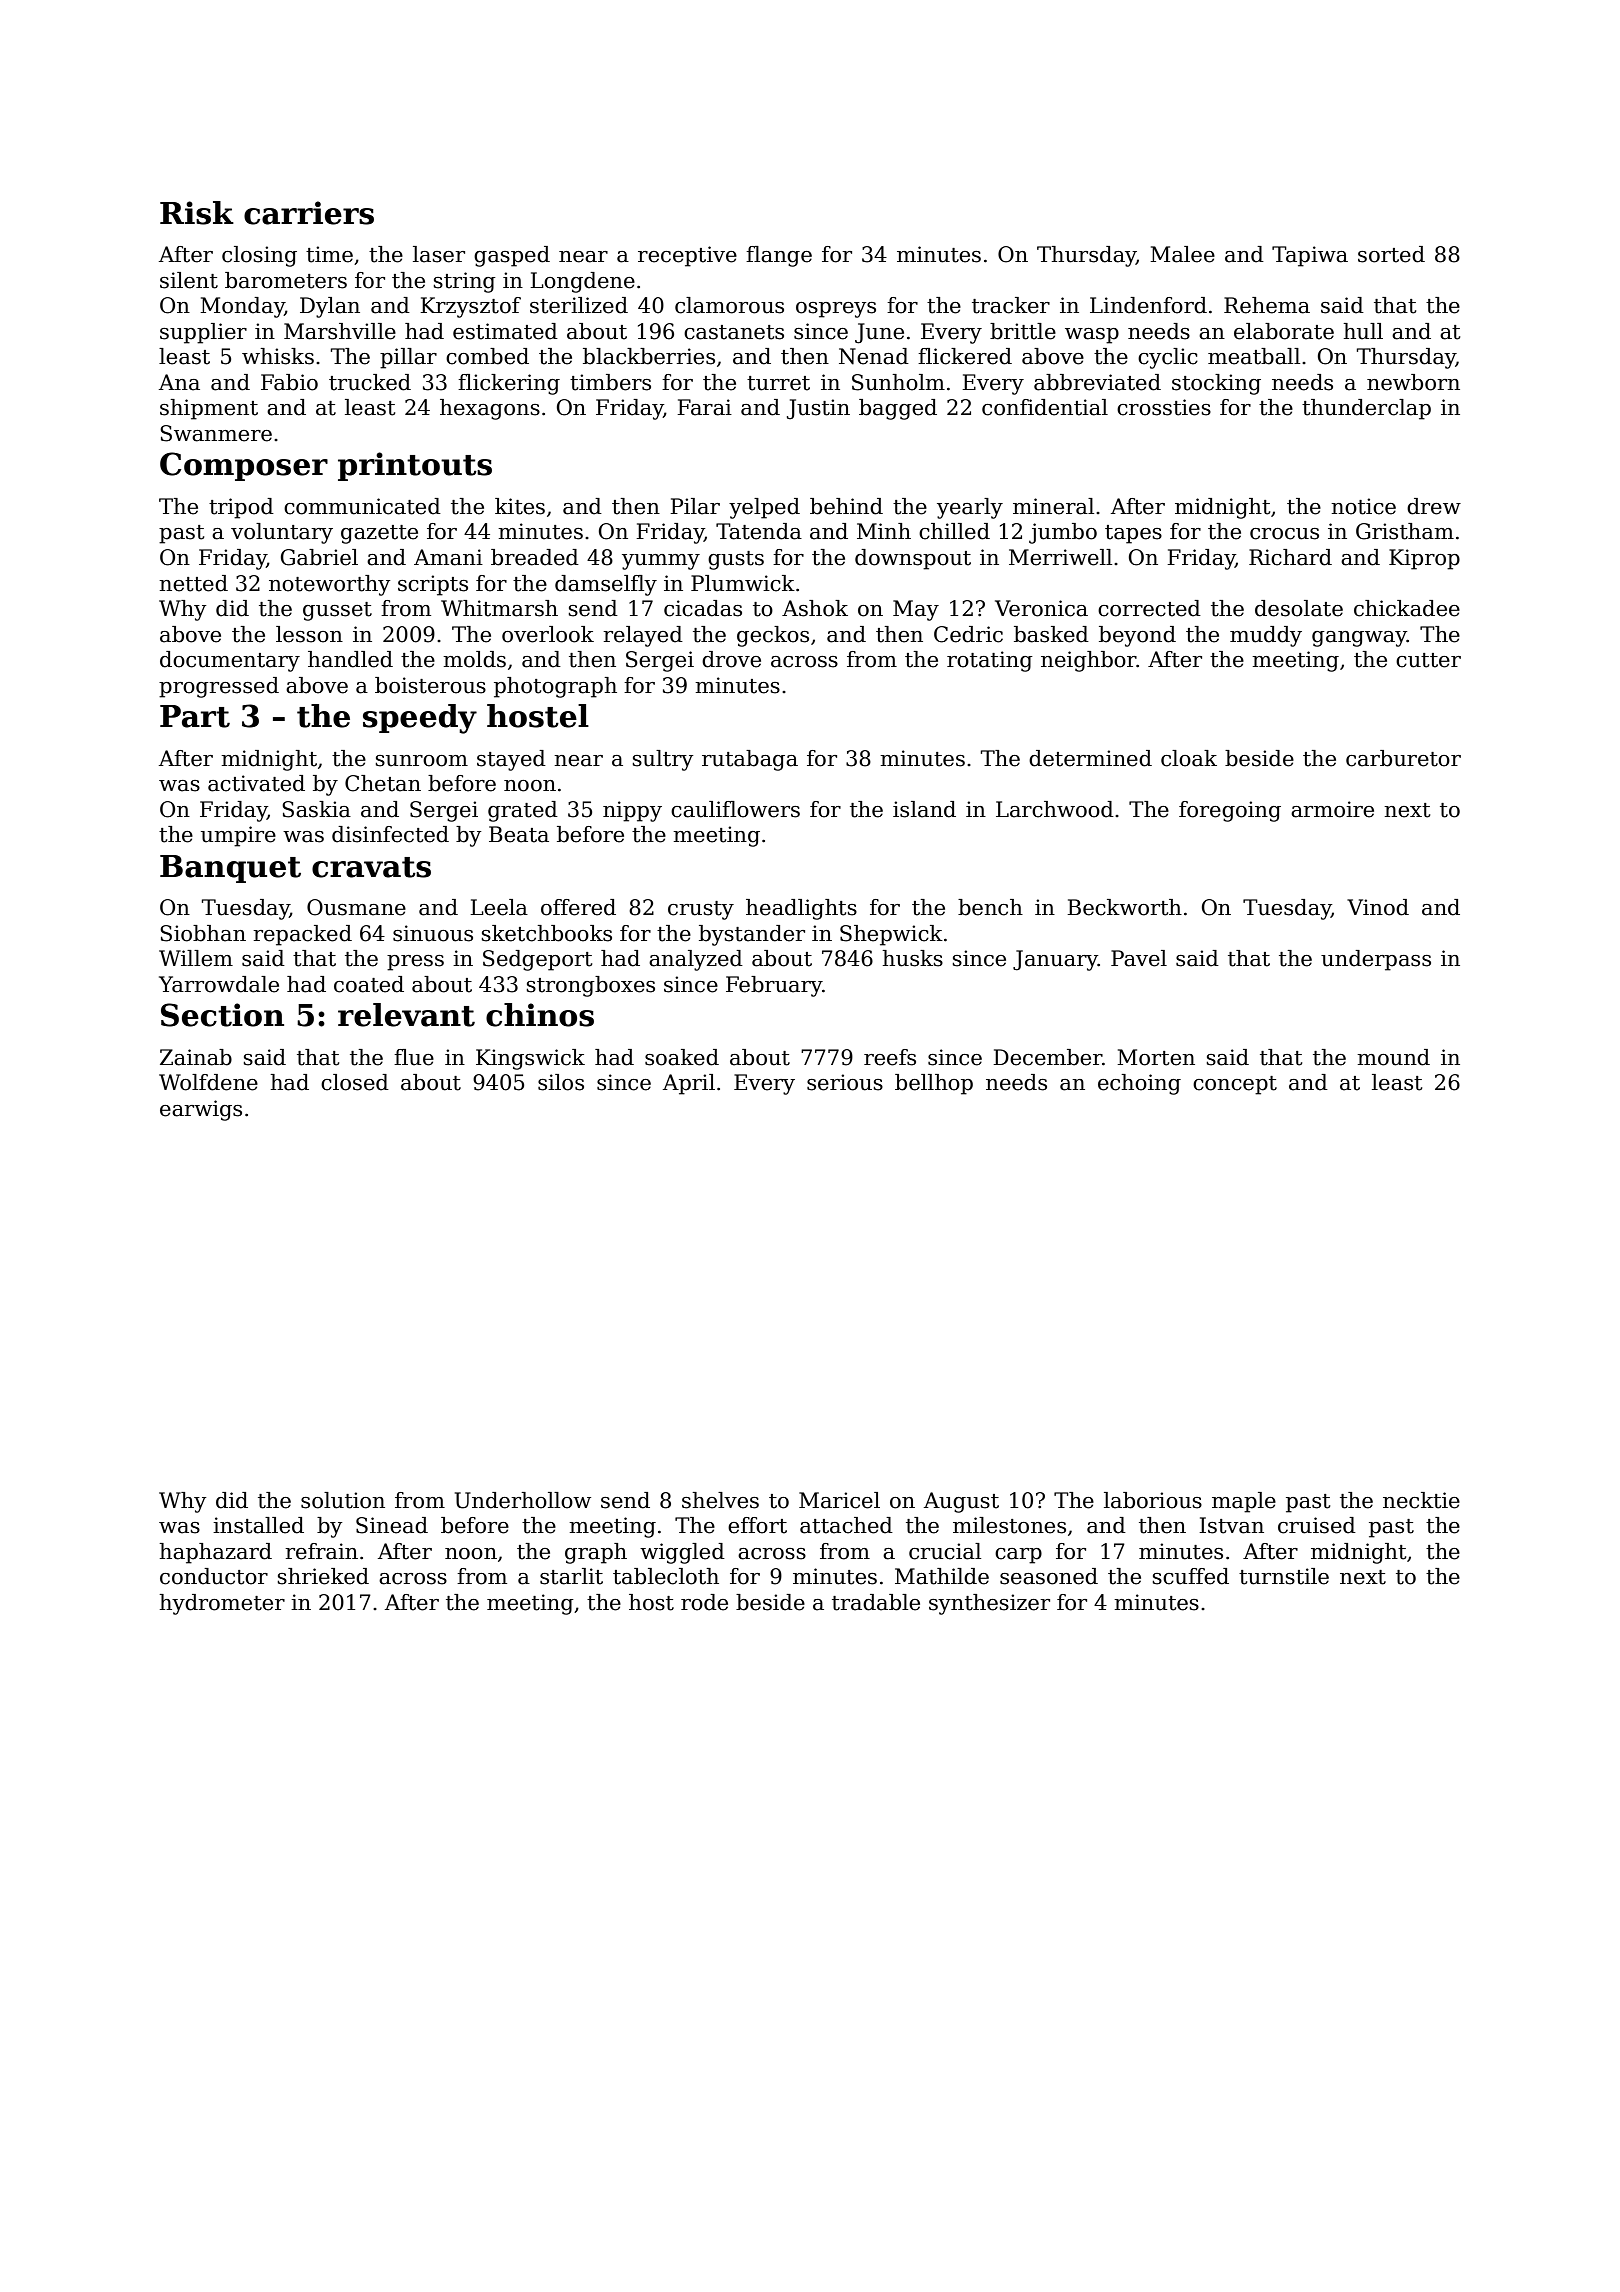 This document has width=1620, height=2292. I want to click on Morten, so click(1156, 1057).
